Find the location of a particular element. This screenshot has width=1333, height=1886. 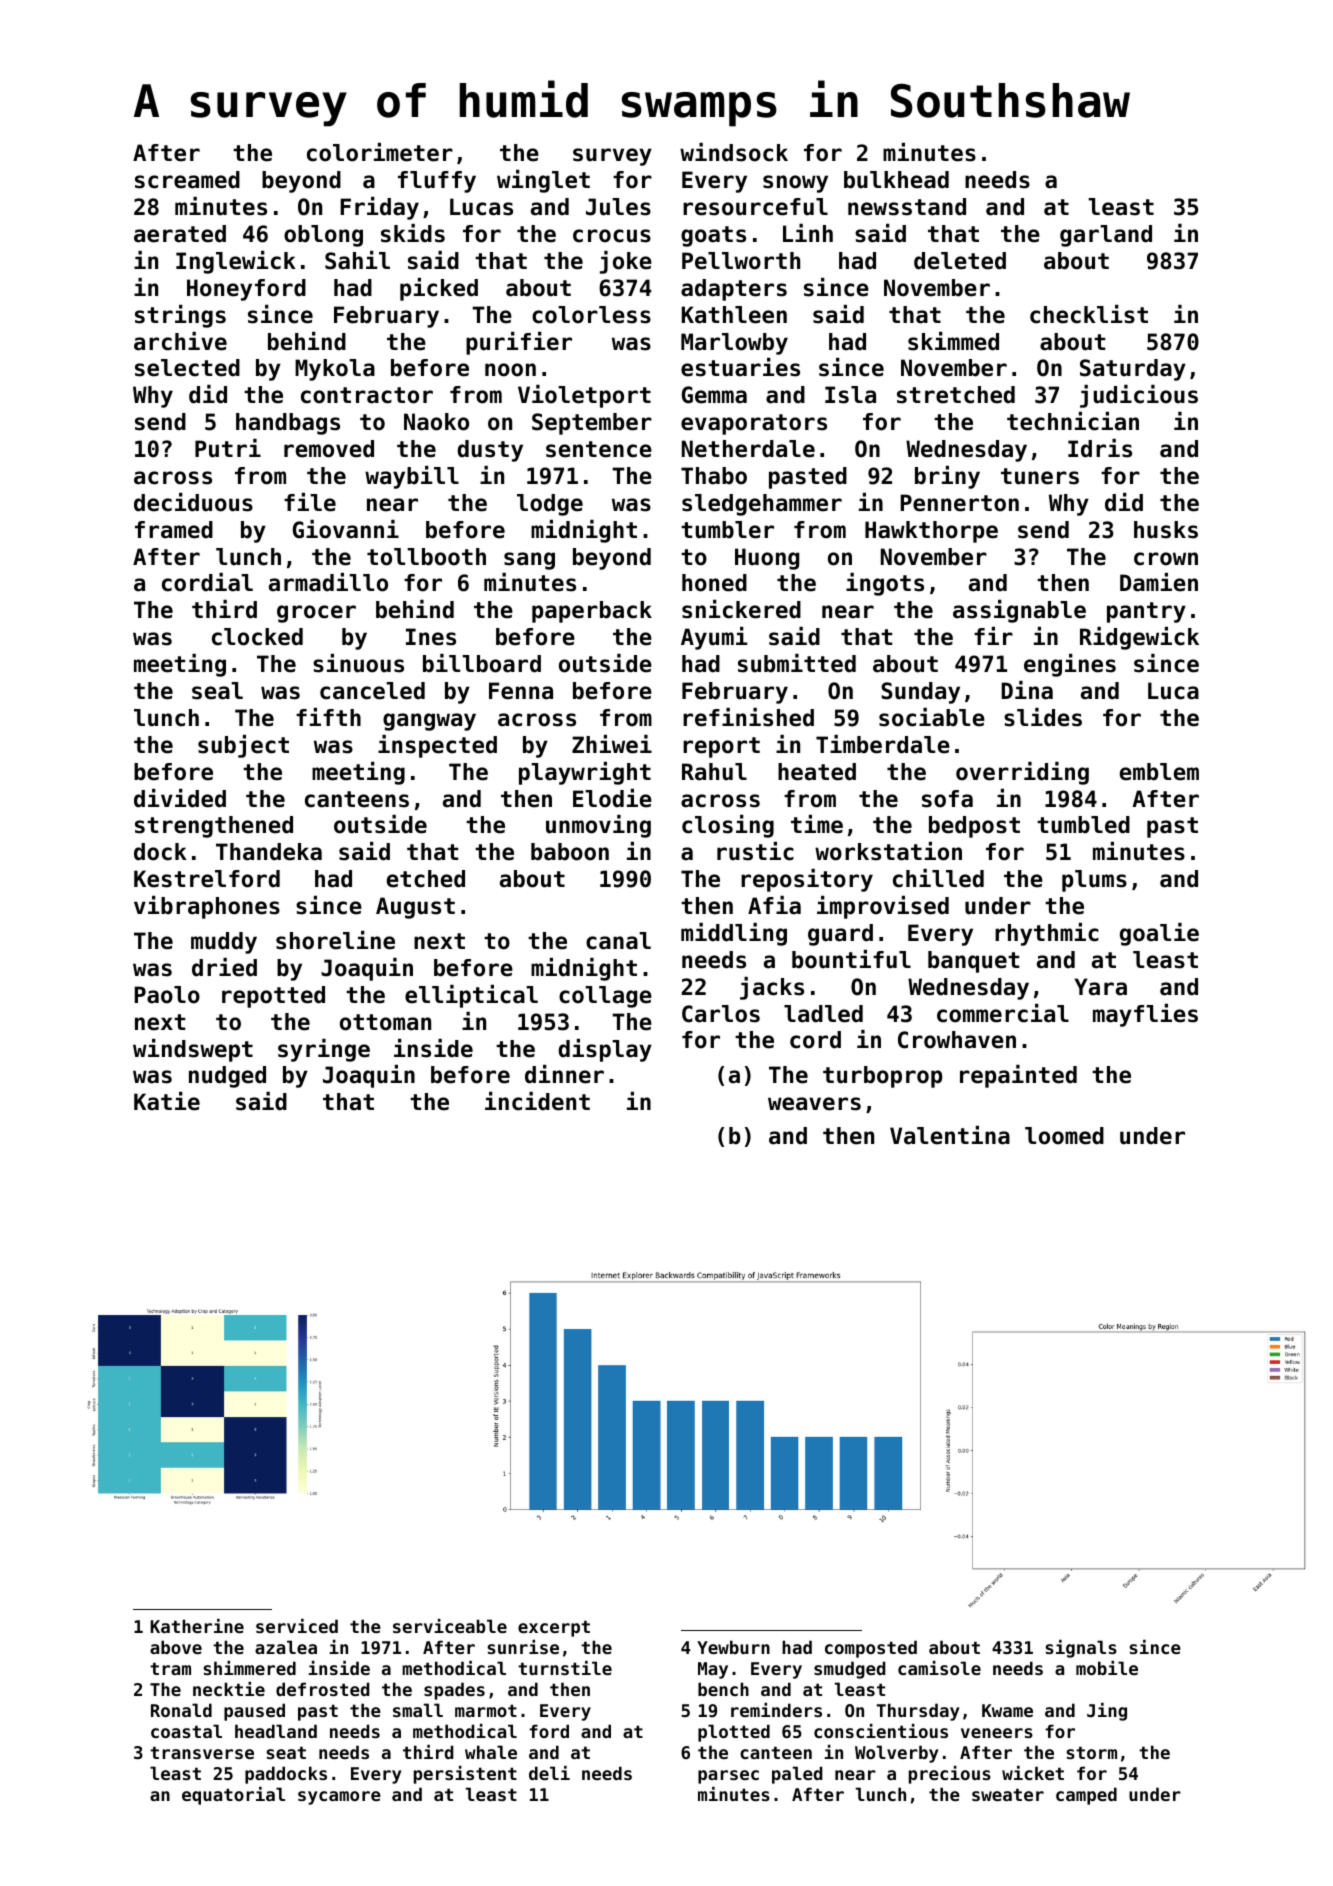

report is located at coordinates (721, 747).
